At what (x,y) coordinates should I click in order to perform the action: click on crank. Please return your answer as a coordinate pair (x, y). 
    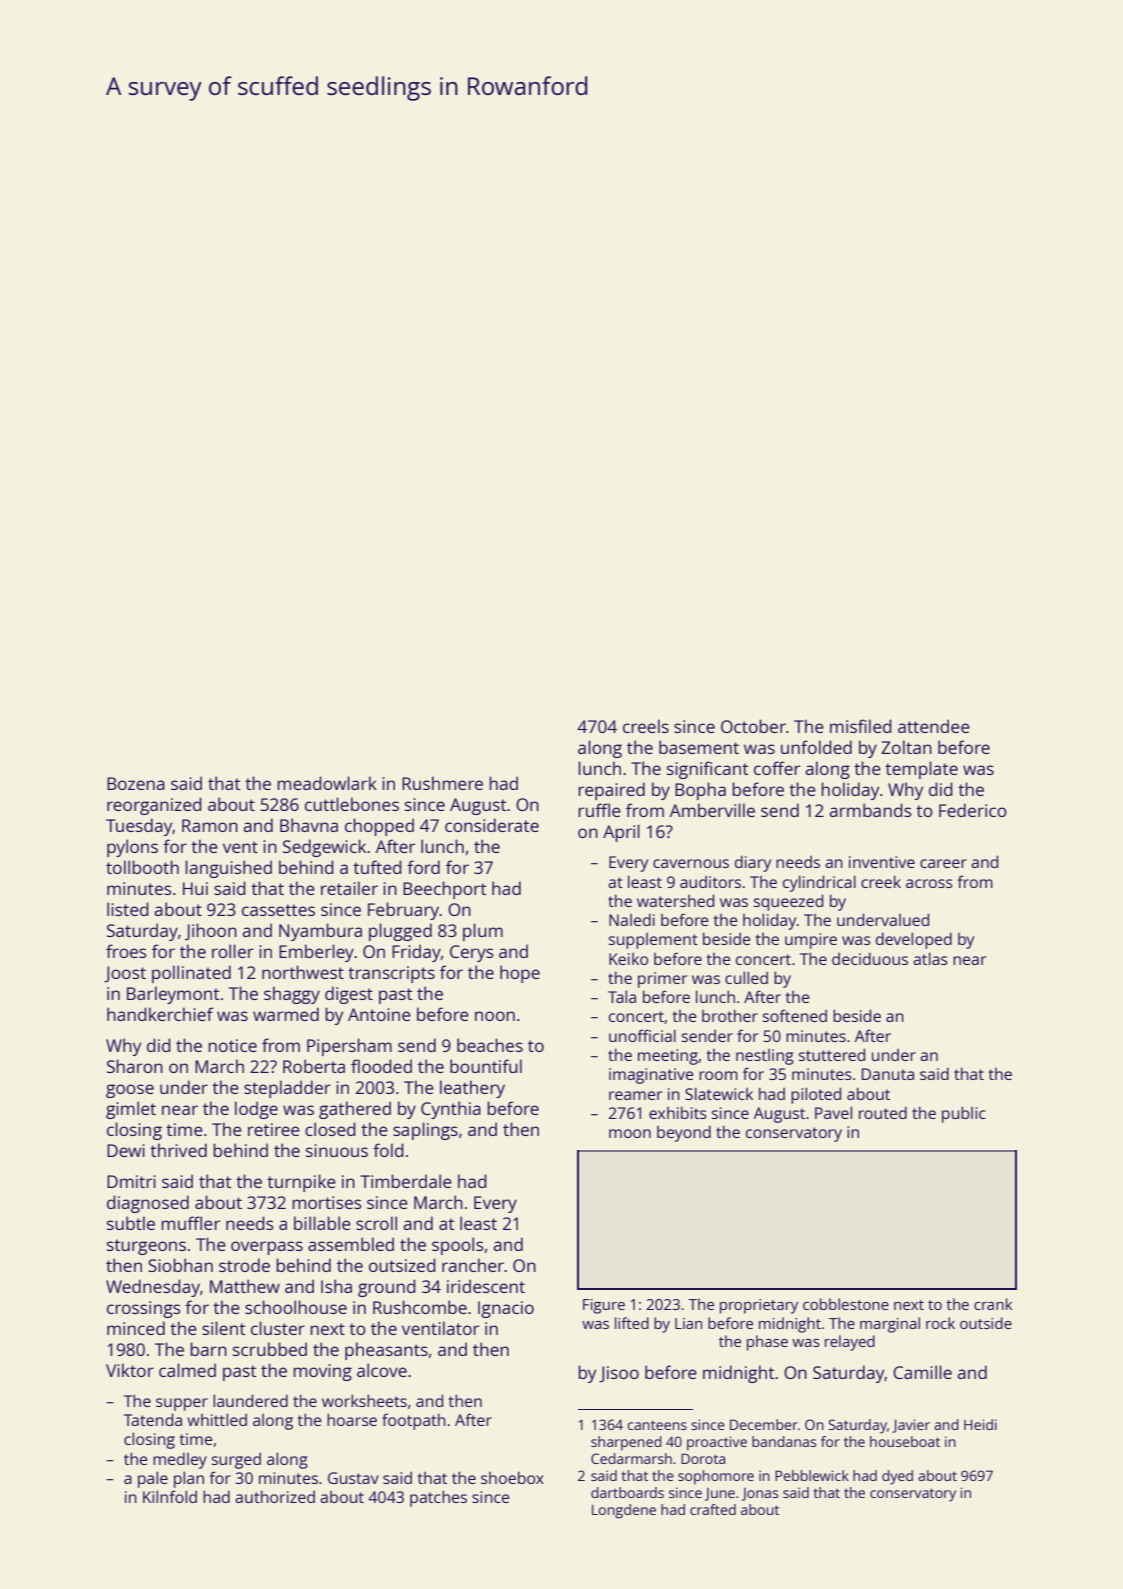
    Looking at the image, I should click on (993, 1304).
